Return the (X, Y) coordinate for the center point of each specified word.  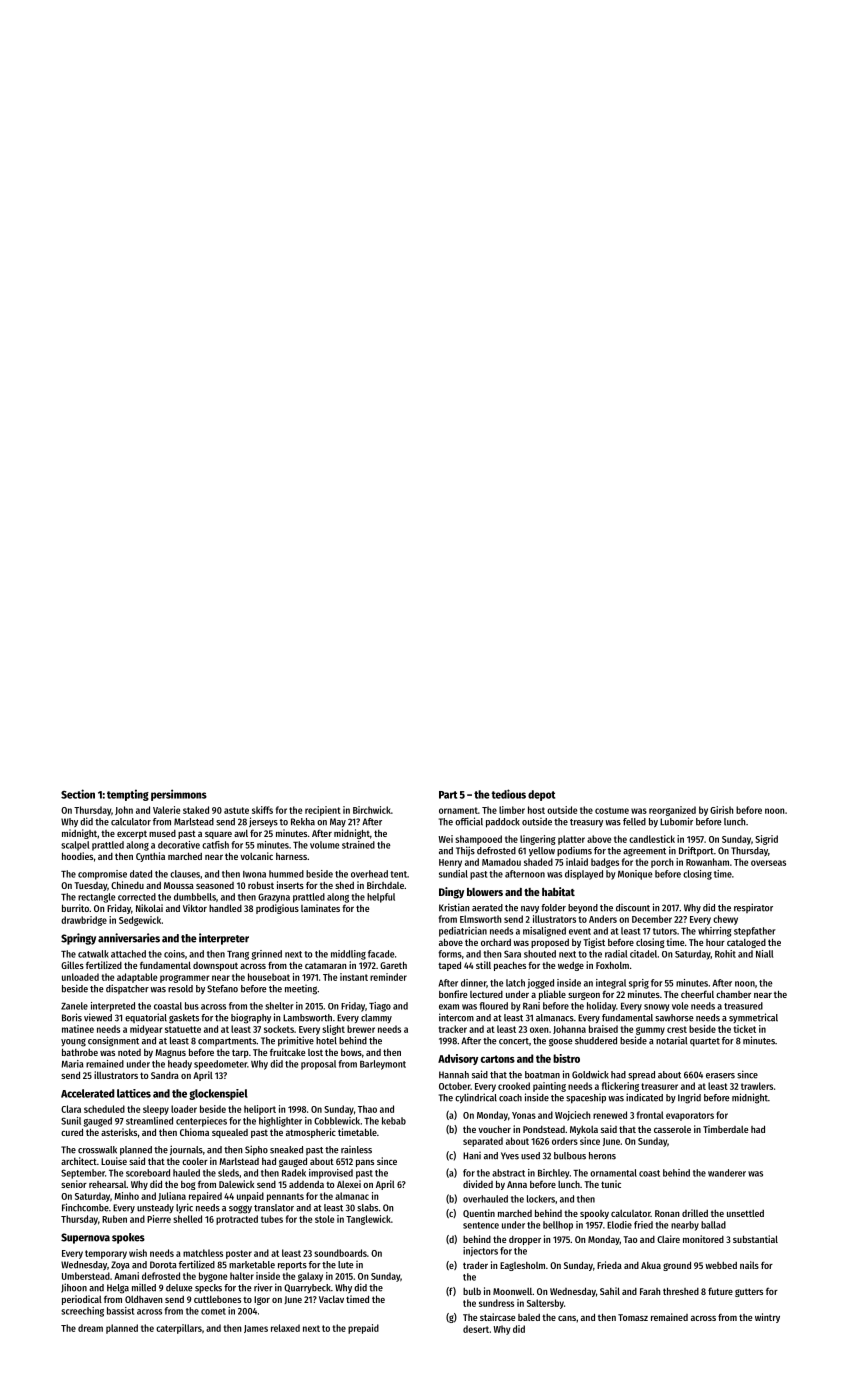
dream (90, 1328)
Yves (510, 1156)
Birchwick (372, 810)
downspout (215, 966)
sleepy (156, 1110)
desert (476, 1329)
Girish (722, 810)
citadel (643, 954)
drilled (695, 1213)
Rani (531, 1006)
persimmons (179, 795)
